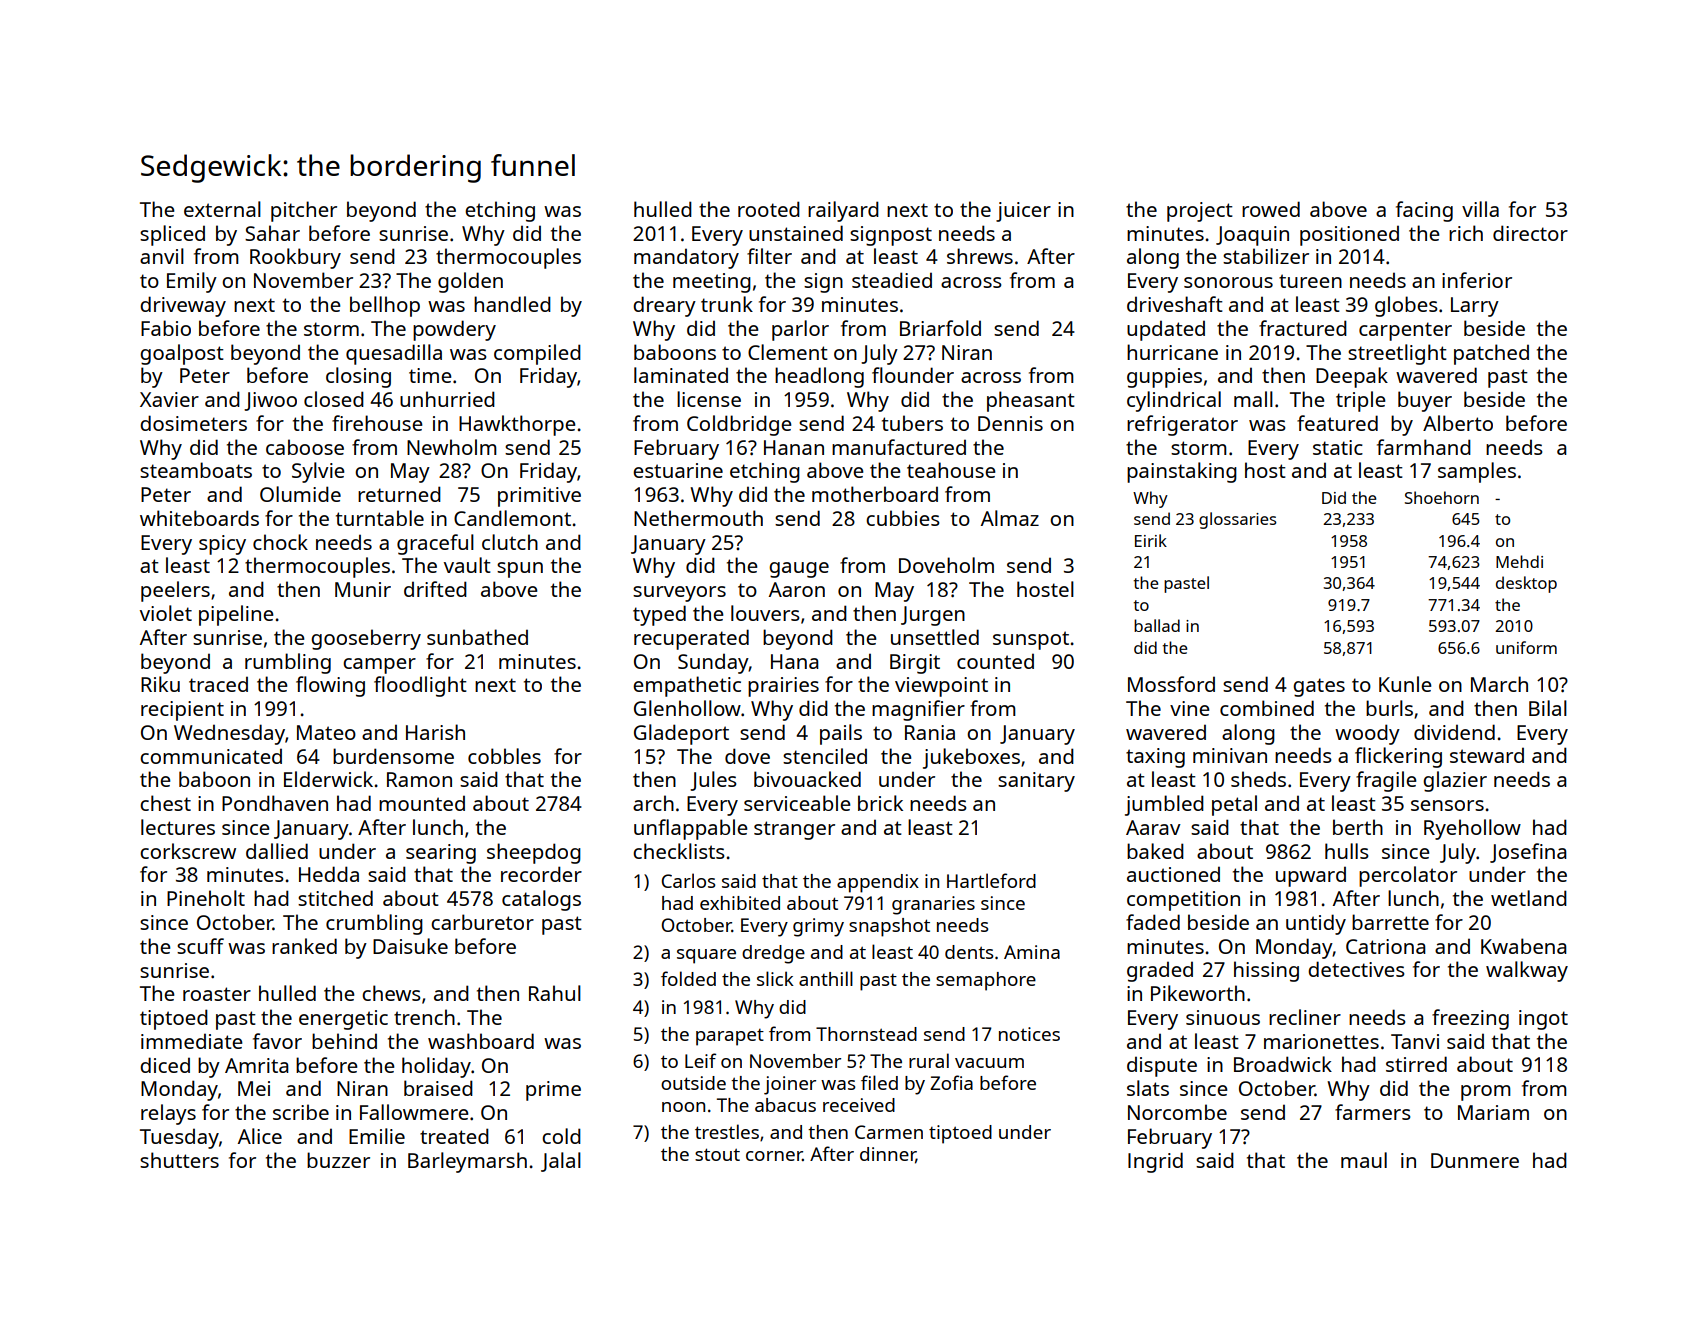 Image resolution: width=1708 pixels, height=1320 pixels. I want to click on jukeboxes, so click(971, 758).
